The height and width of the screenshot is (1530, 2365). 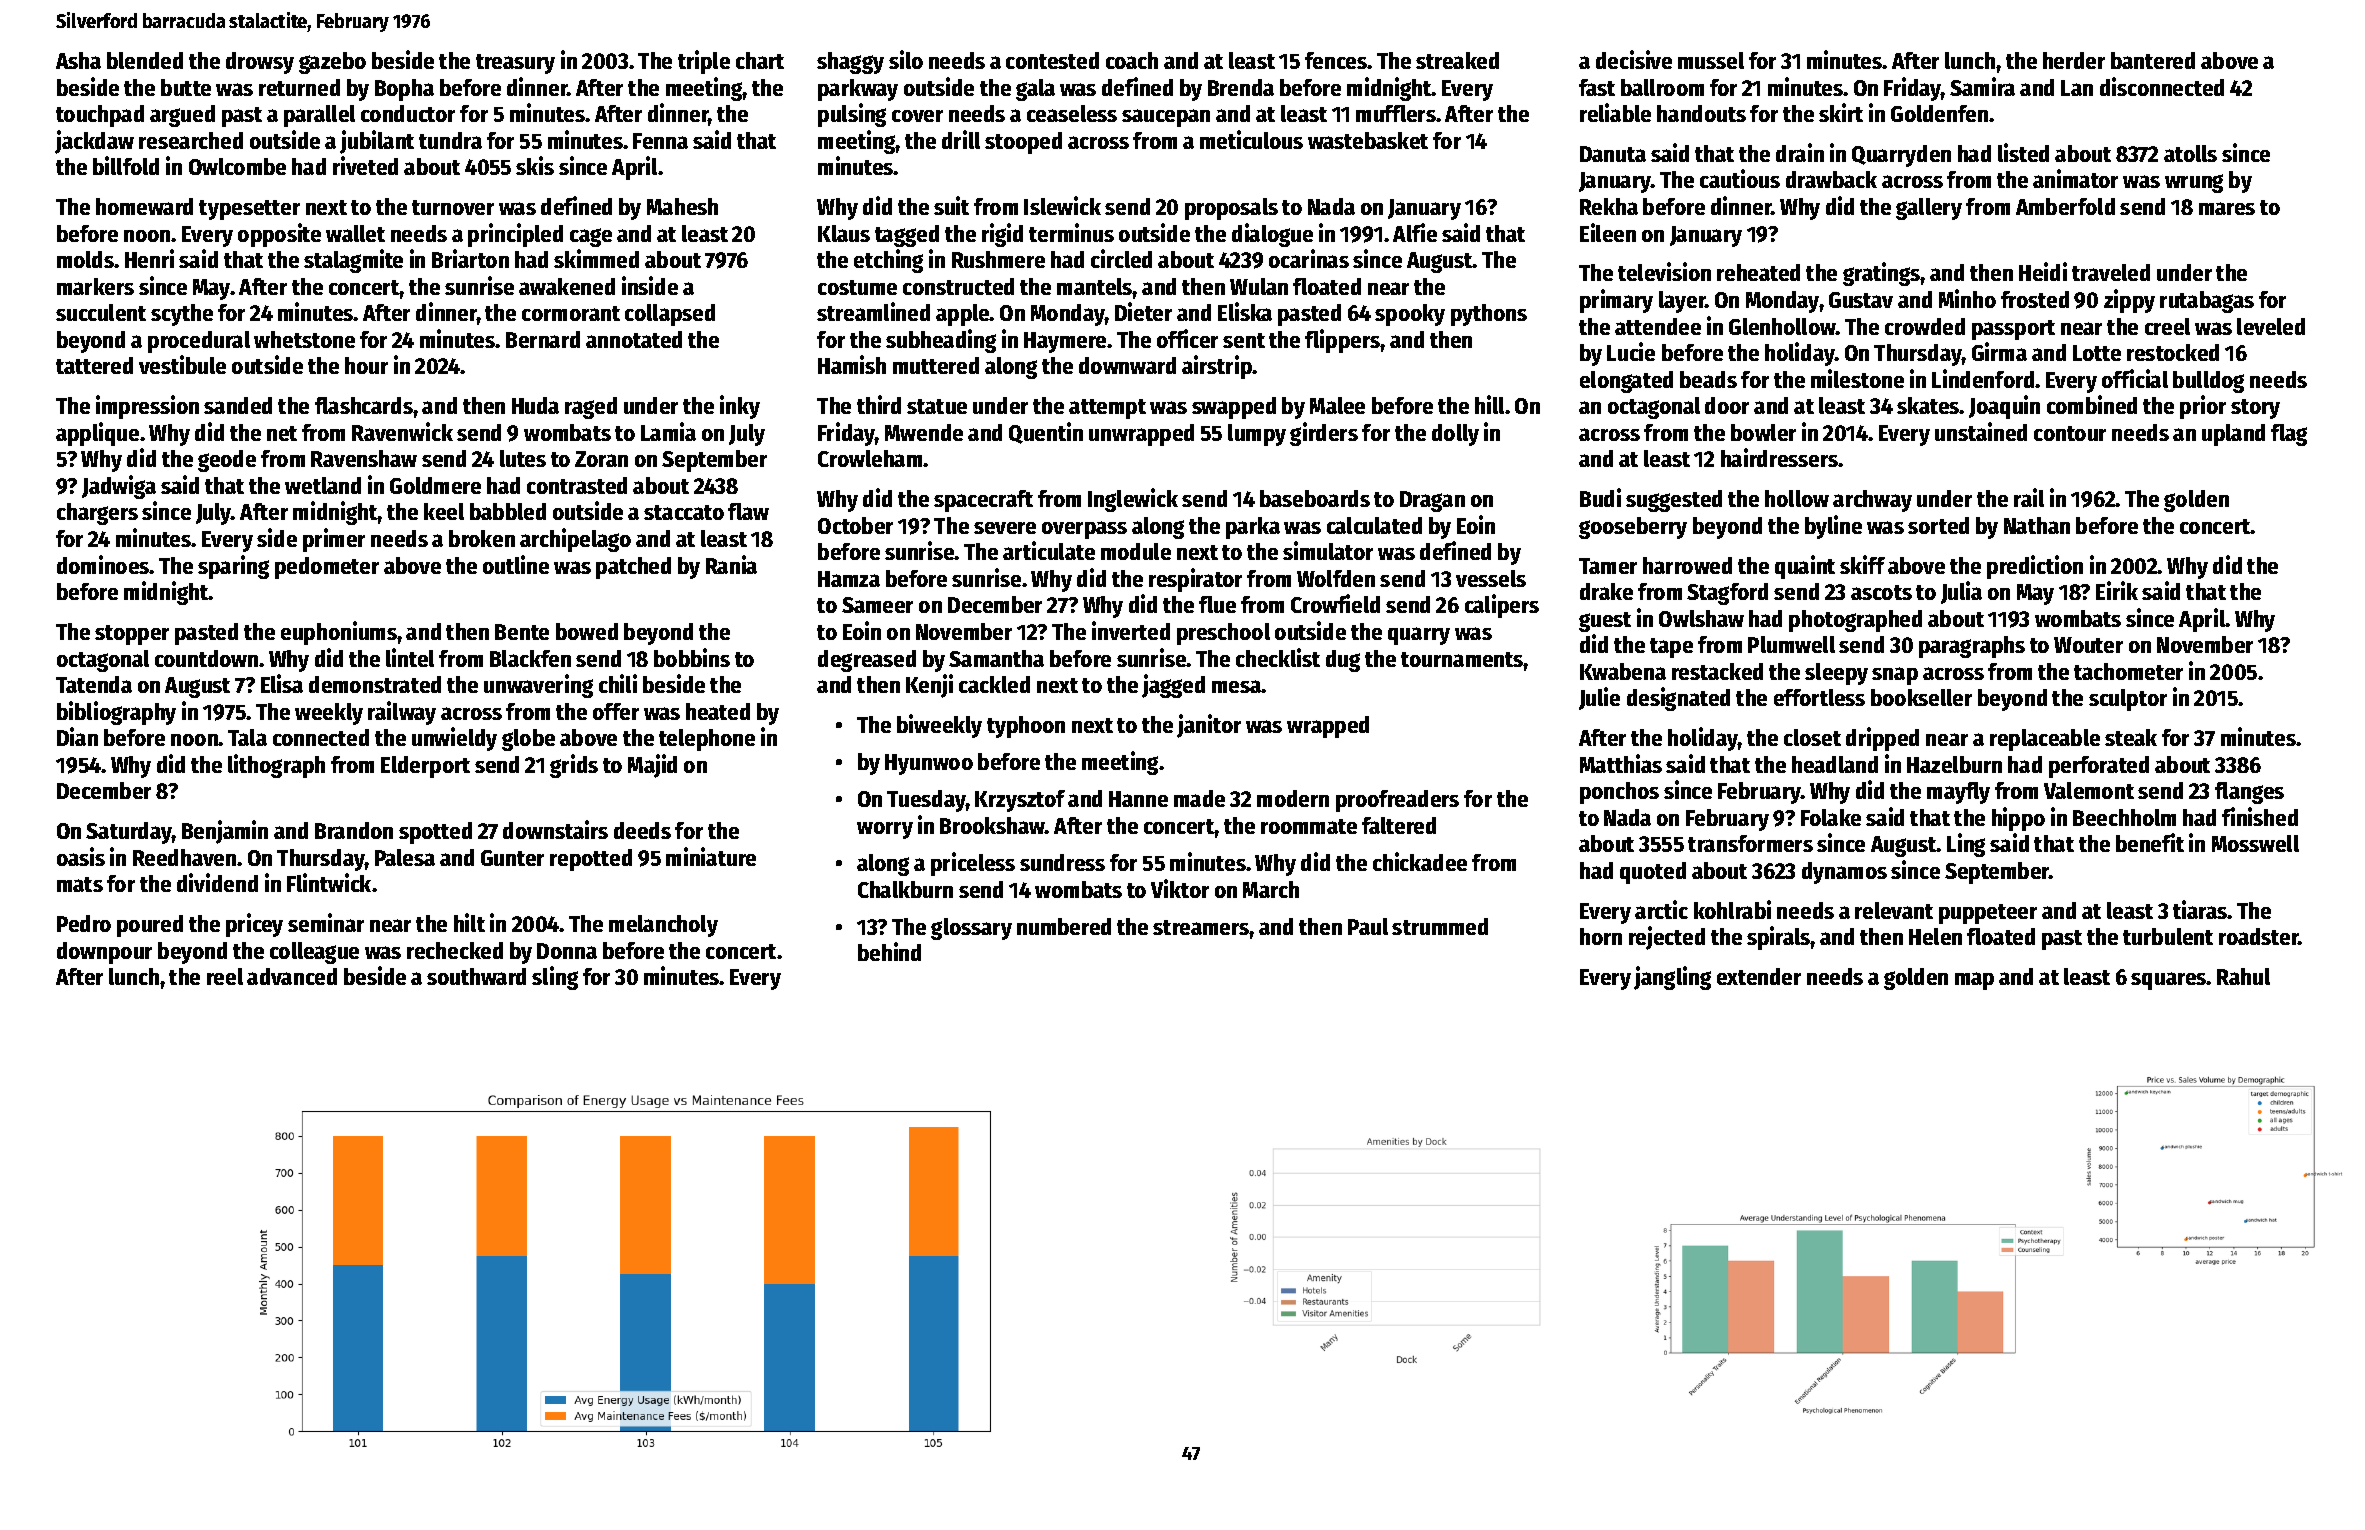 I want to click on Helen, so click(x=1935, y=936).
